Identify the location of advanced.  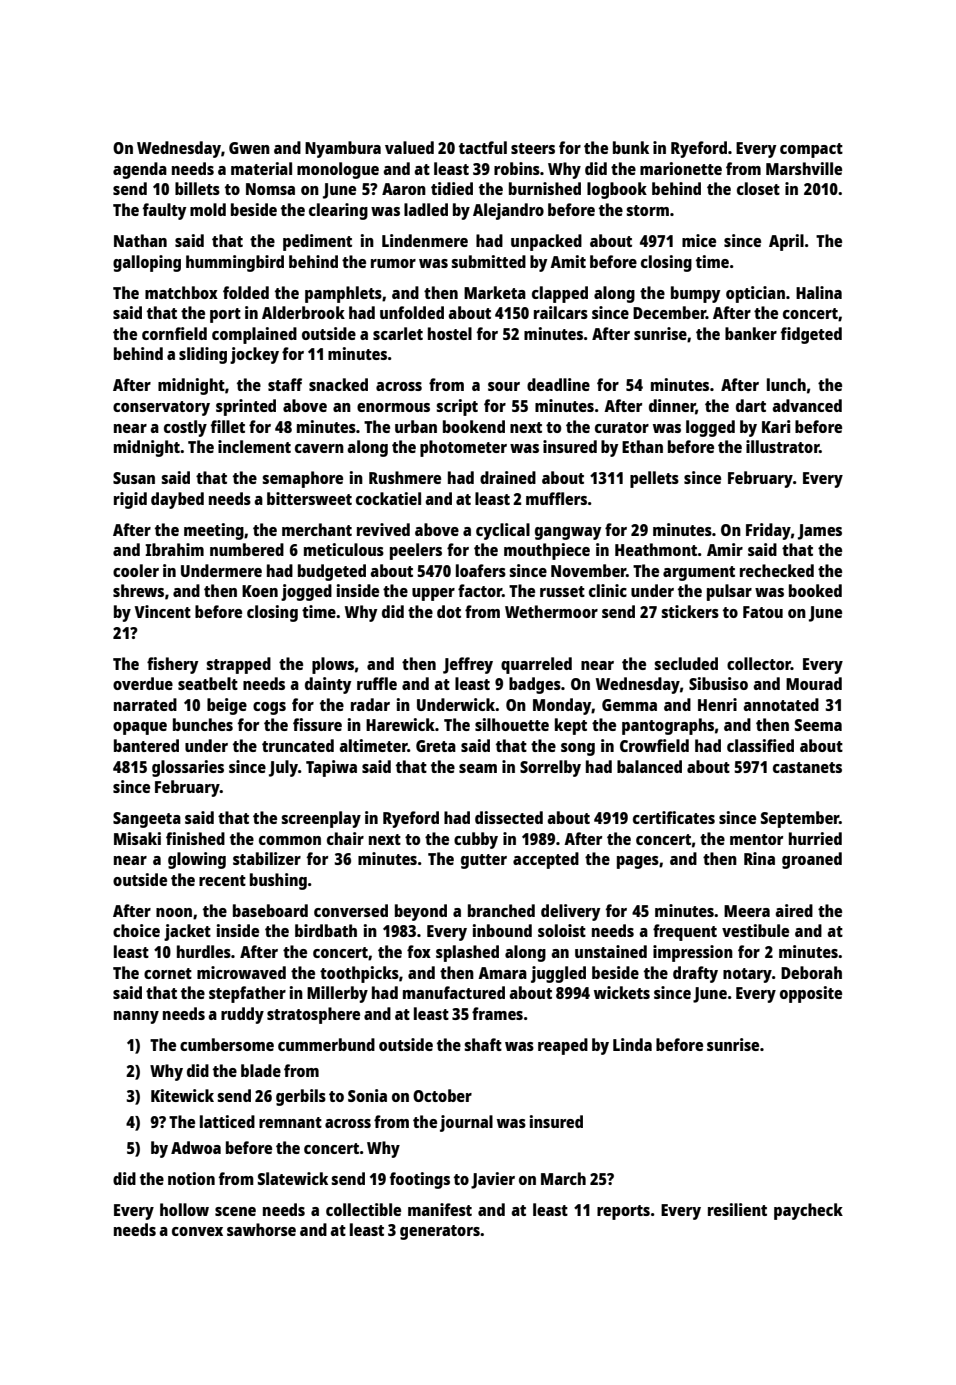
(807, 405).
